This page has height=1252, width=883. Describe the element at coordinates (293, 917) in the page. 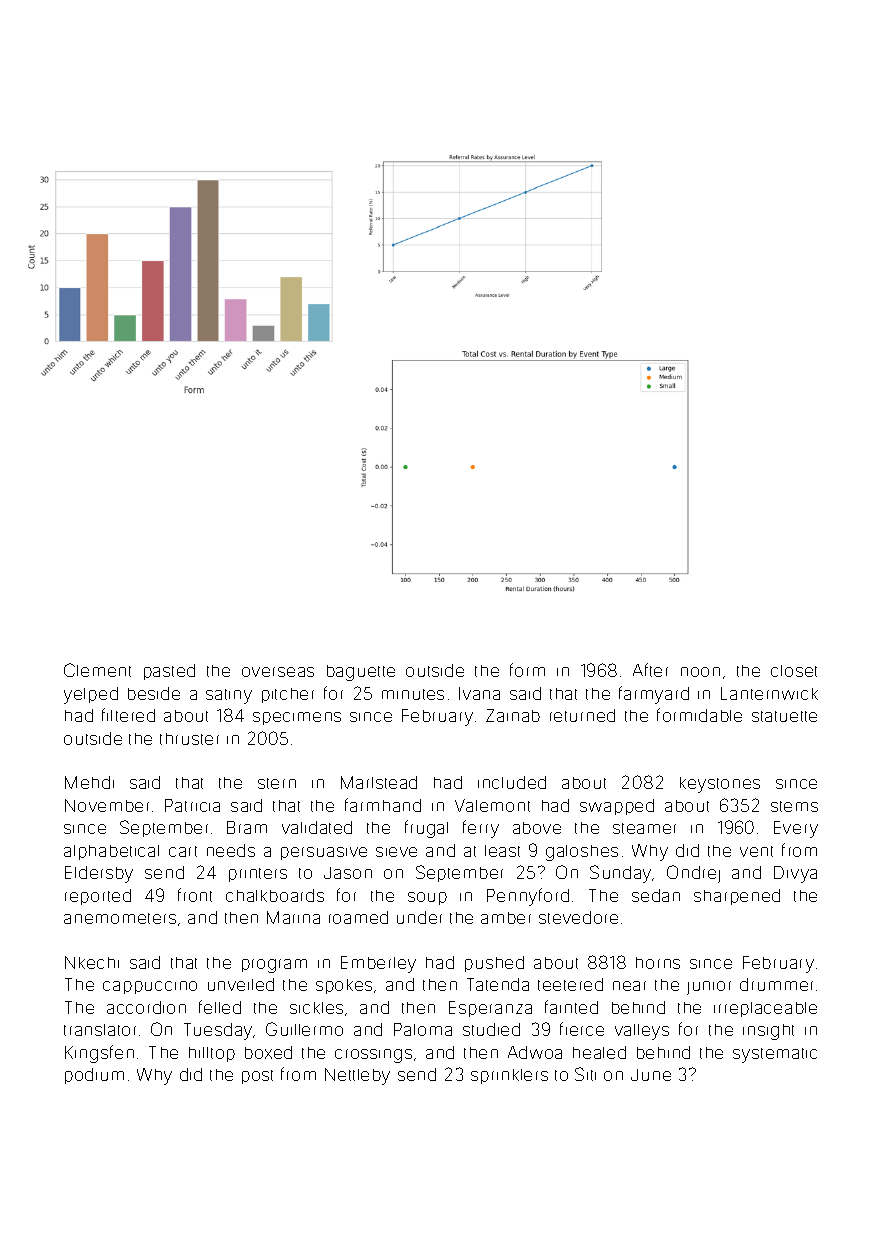

I see `Marina` at that location.
